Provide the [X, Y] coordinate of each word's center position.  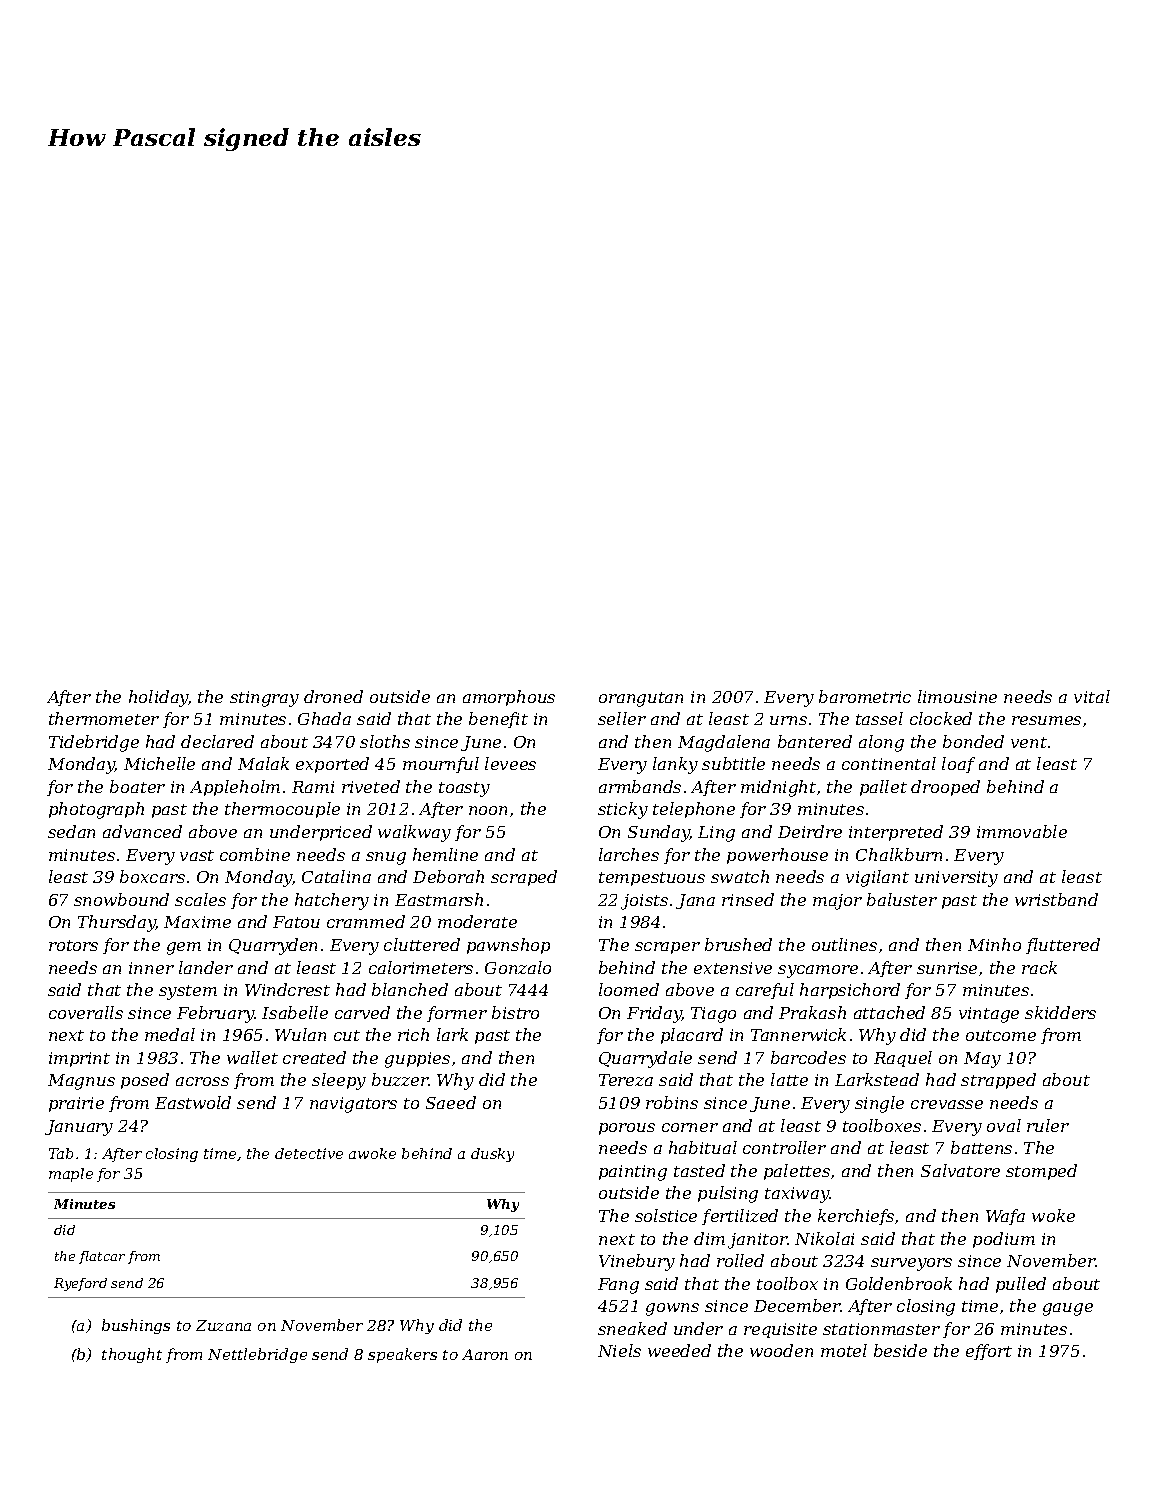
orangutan [641, 699]
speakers [402, 1355]
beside [900, 1350]
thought [132, 1355]
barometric [865, 696]
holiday [158, 698]
